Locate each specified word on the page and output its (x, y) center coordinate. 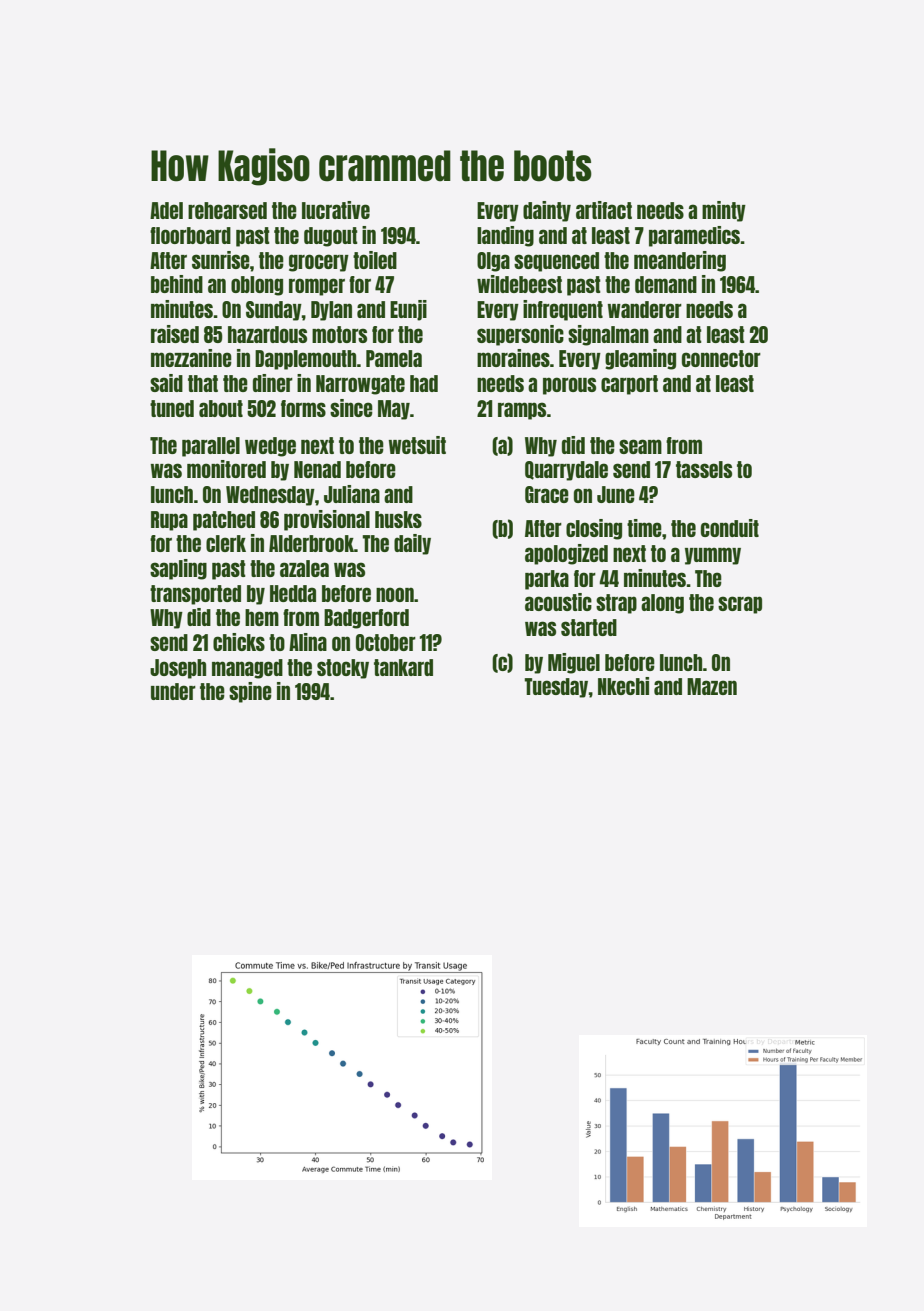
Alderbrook (311, 543)
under (173, 691)
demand (666, 284)
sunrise (221, 260)
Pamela (394, 358)
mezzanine (191, 358)
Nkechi (623, 686)
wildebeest (519, 284)
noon (395, 594)
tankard (403, 667)
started (589, 627)
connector (721, 358)
